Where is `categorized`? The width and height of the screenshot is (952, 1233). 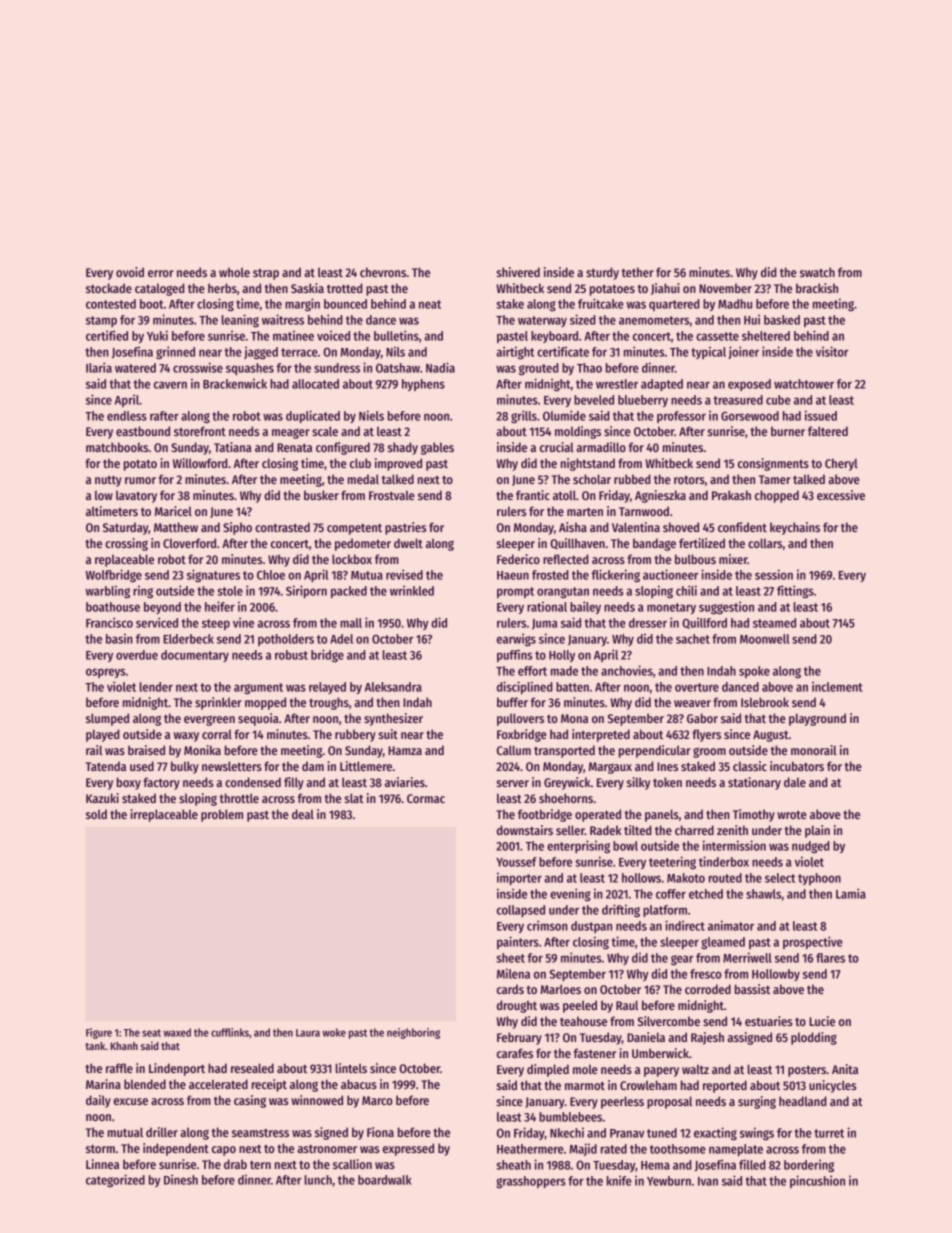
categorized is located at coordinates (115, 1180).
